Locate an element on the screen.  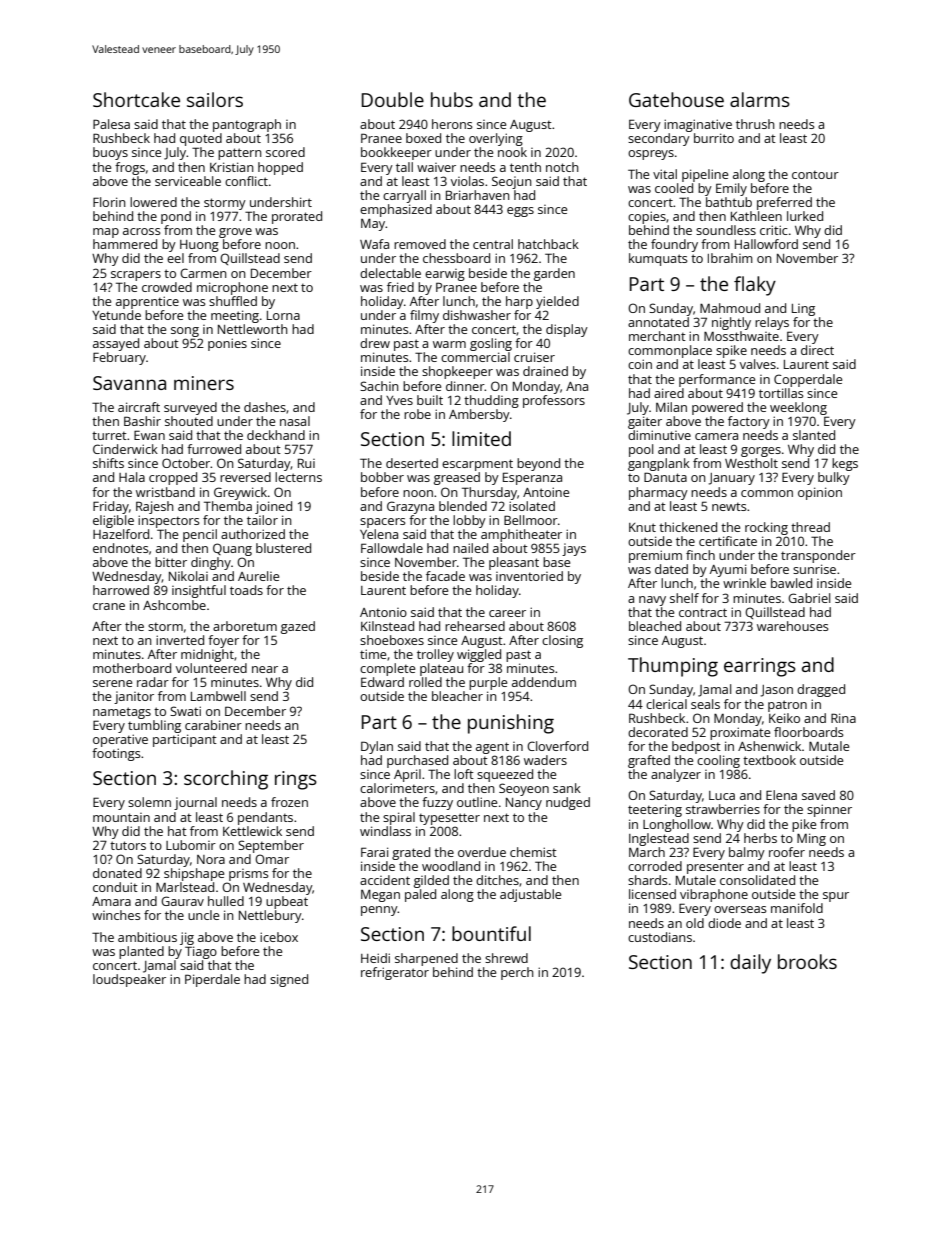
Shortcake is located at coordinates (136, 99).
